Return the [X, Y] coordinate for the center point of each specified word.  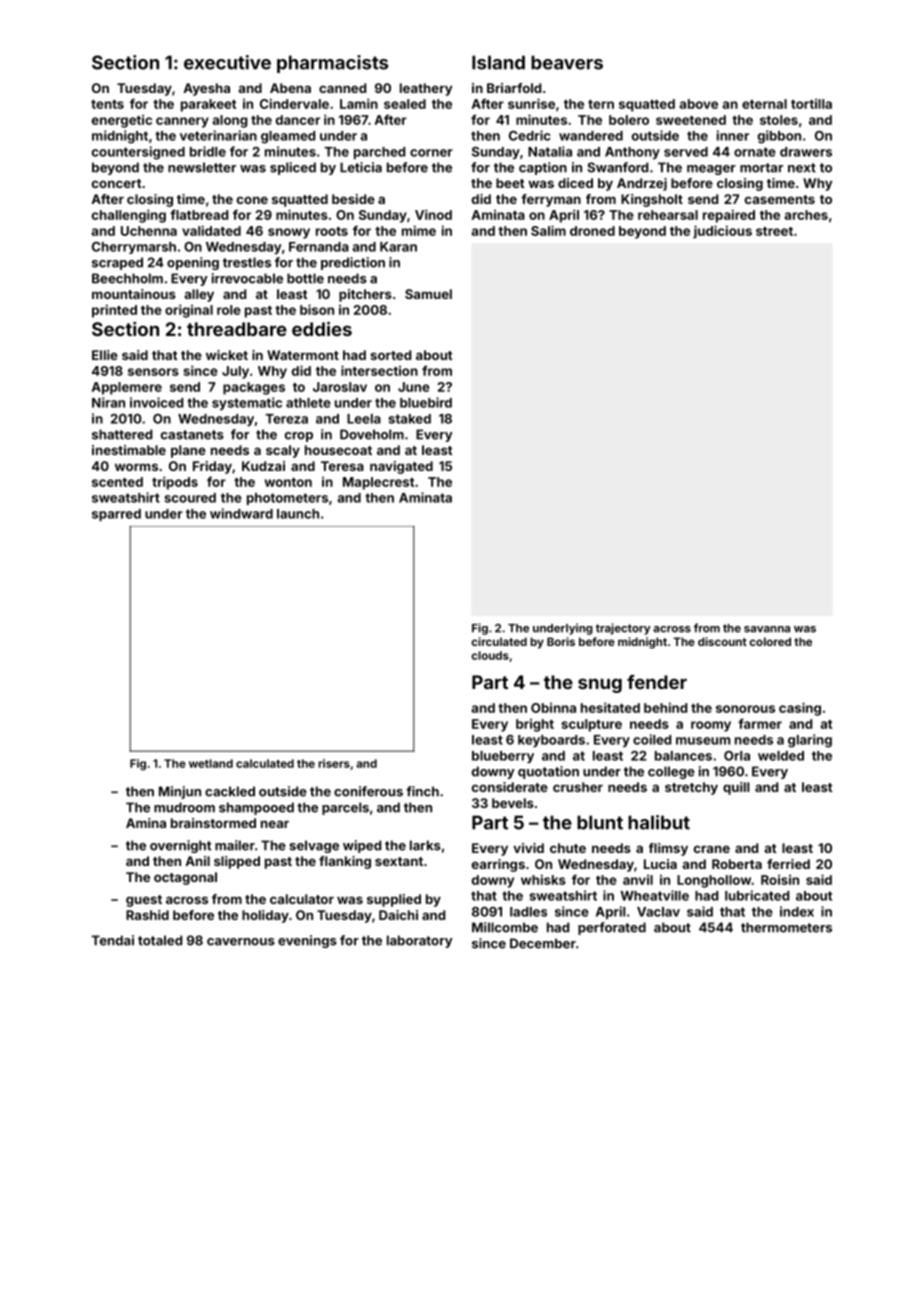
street [774, 231]
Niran [108, 402]
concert [117, 183]
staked [409, 419]
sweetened [691, 120]
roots [332, 231]
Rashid [147, 915]
